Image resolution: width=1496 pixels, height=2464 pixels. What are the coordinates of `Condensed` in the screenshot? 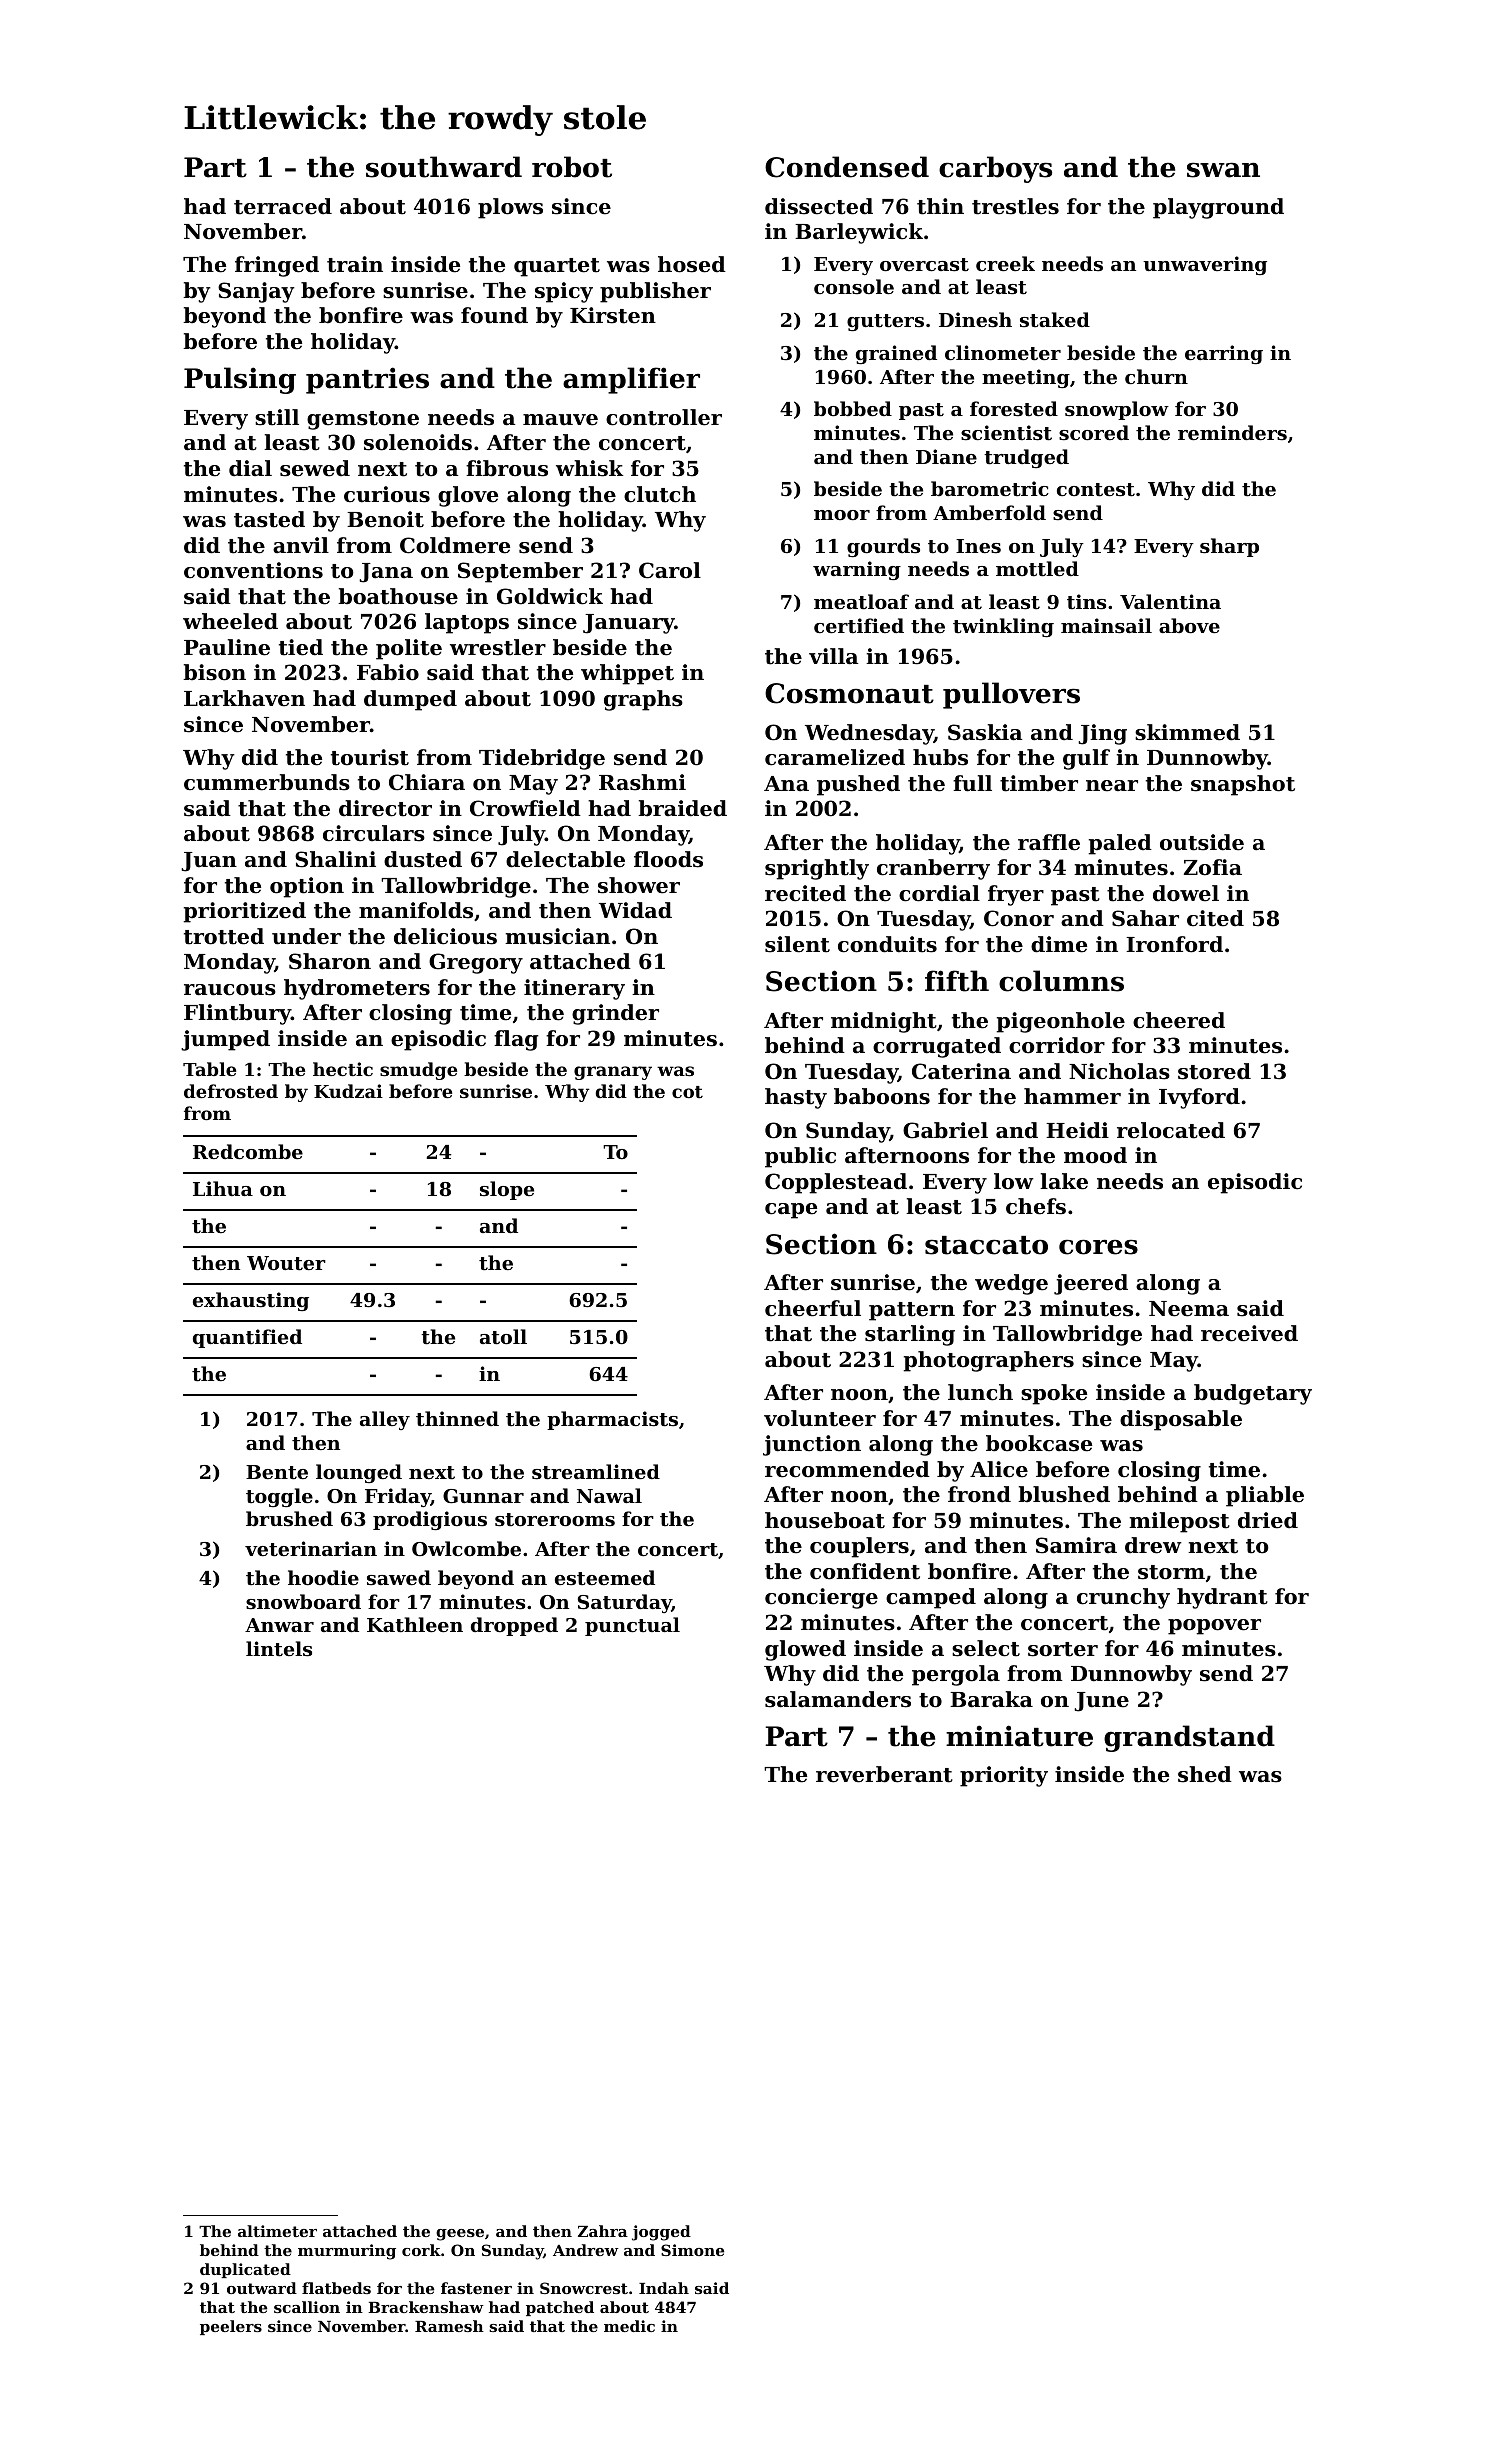 It's located at (847, 167).
